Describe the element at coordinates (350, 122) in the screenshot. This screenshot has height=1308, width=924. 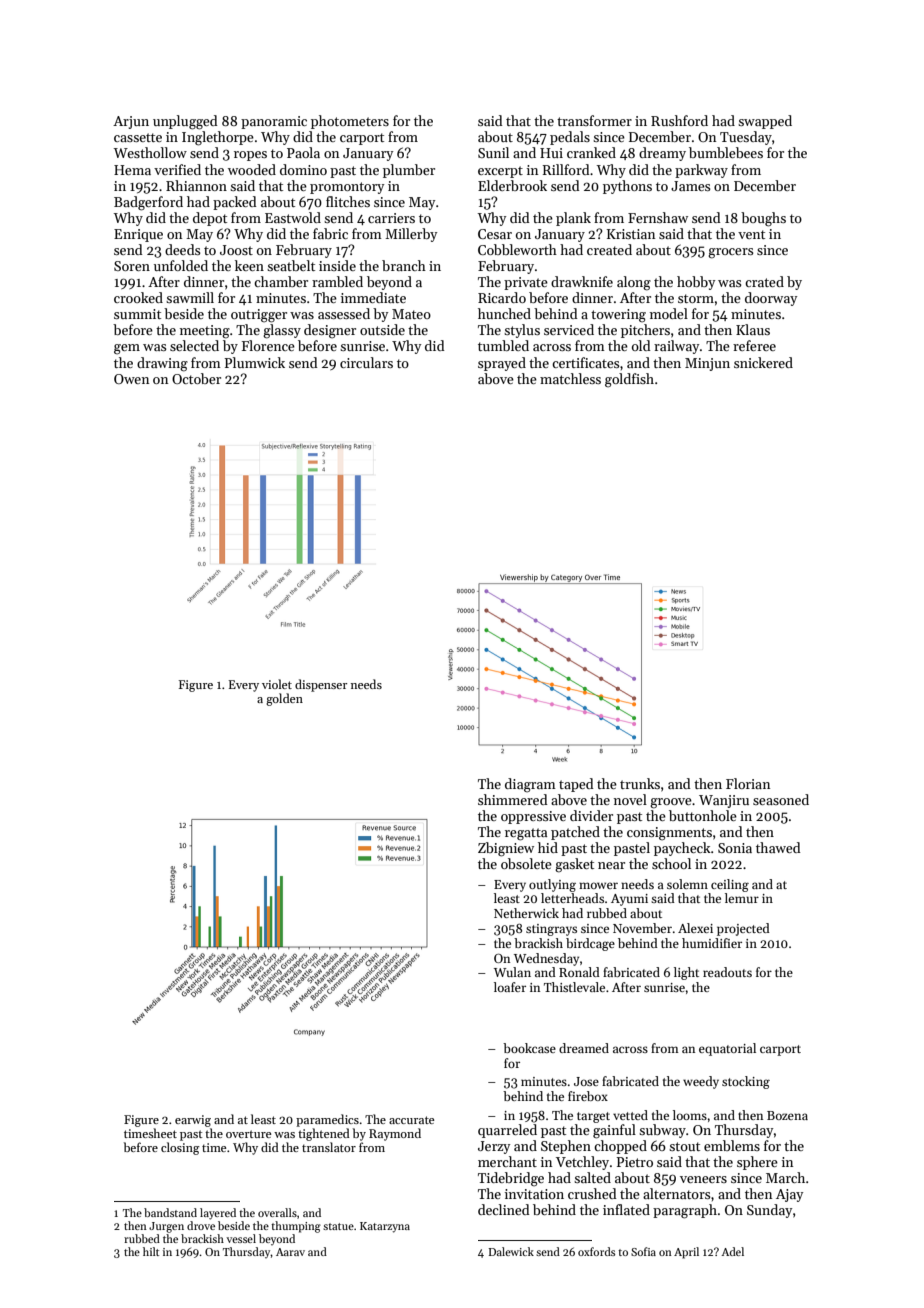
I see `photometers` at that location.
